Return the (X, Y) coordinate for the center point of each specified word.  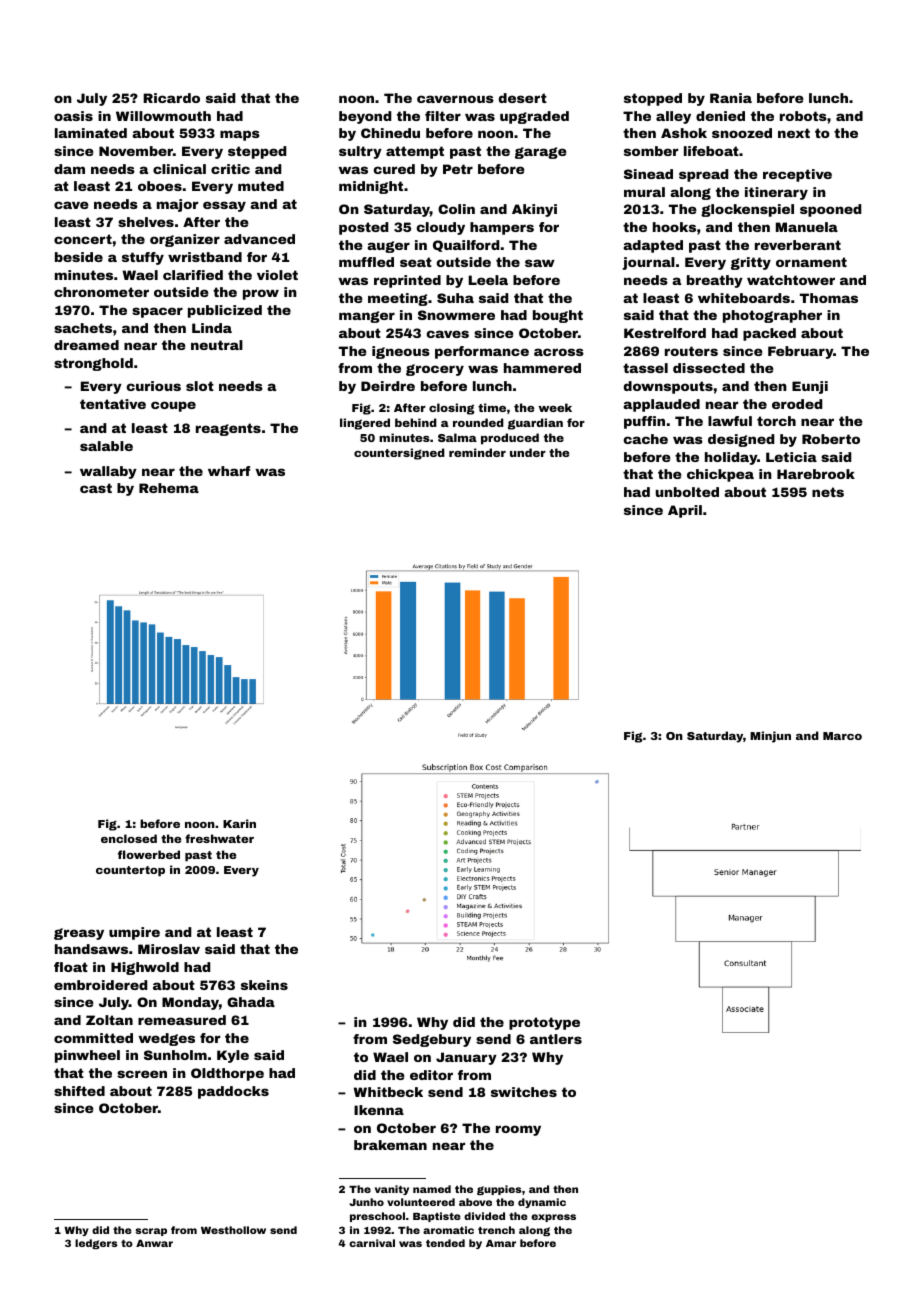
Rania (731, 98)
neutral (217, 345)
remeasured (182, 1020)
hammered (542, 368)
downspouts (668, 387)
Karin (239, 823)
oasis (73, 116)
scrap (151, 1232)
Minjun (770, 737)
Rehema (169, 488)
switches (524, 1092)
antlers (556, 1039)
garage (541, 153)
